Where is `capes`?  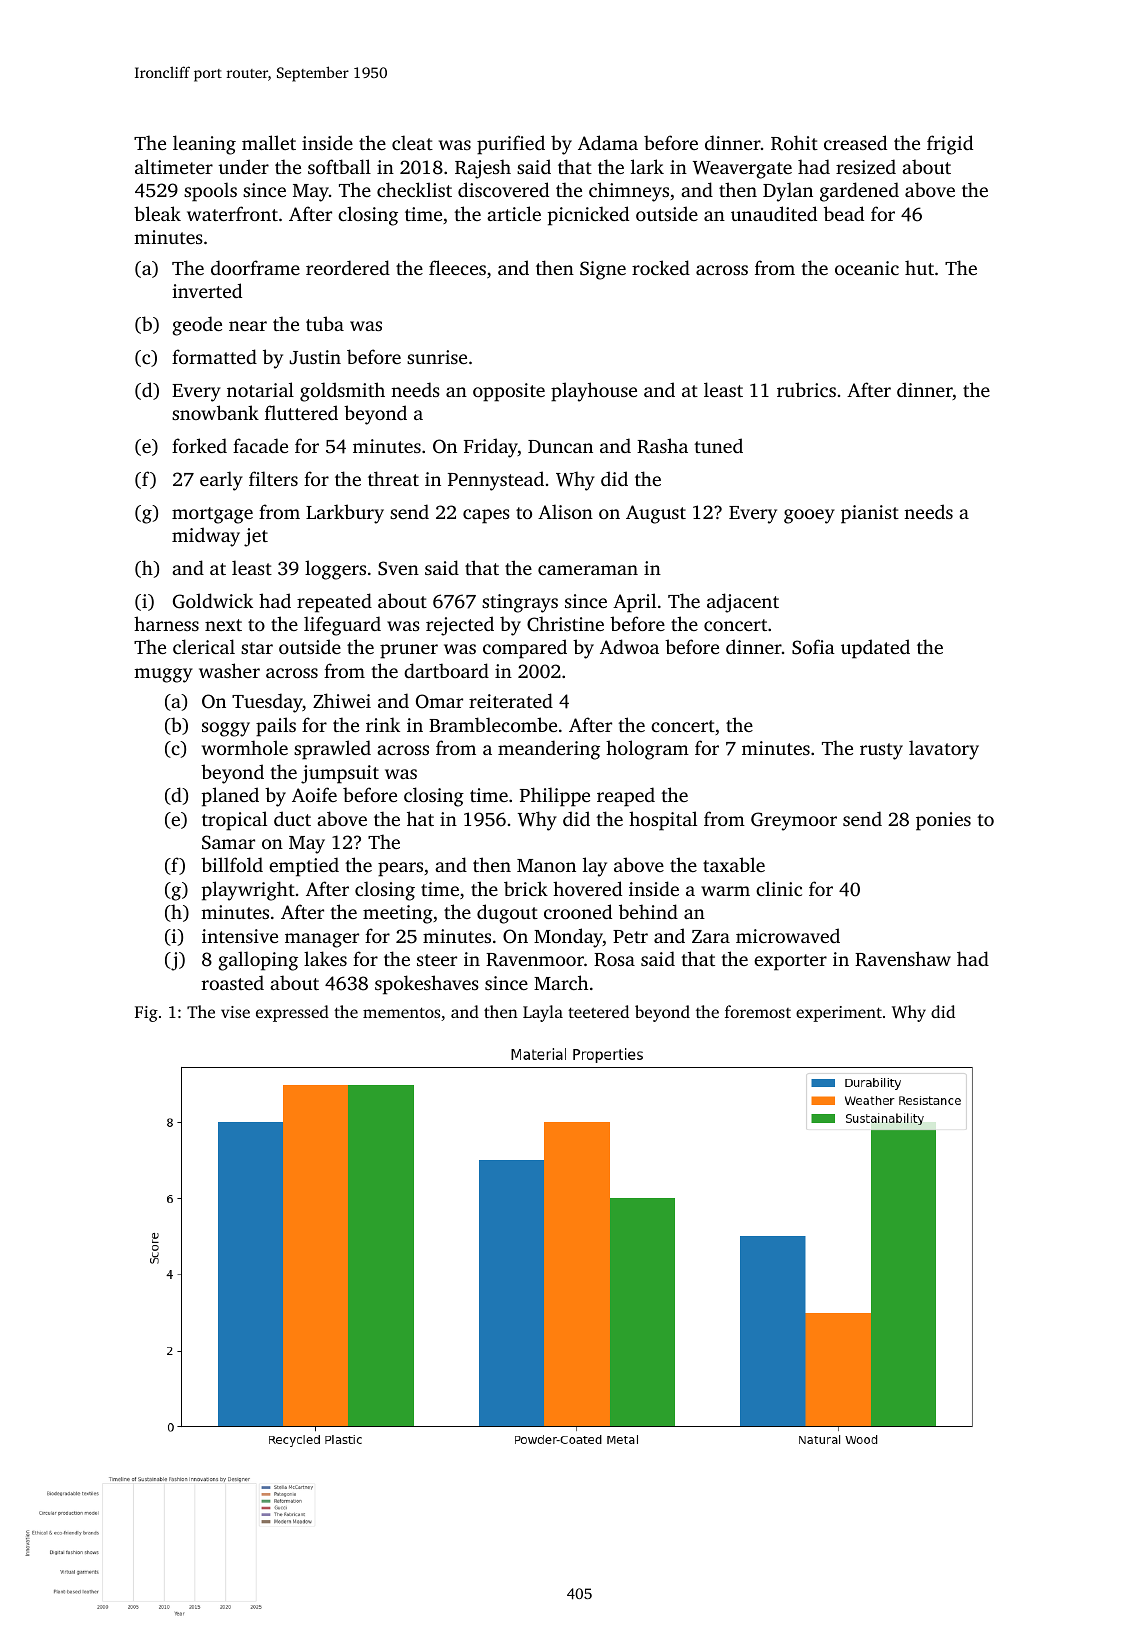 capes is located at coordinates (486, 516).
